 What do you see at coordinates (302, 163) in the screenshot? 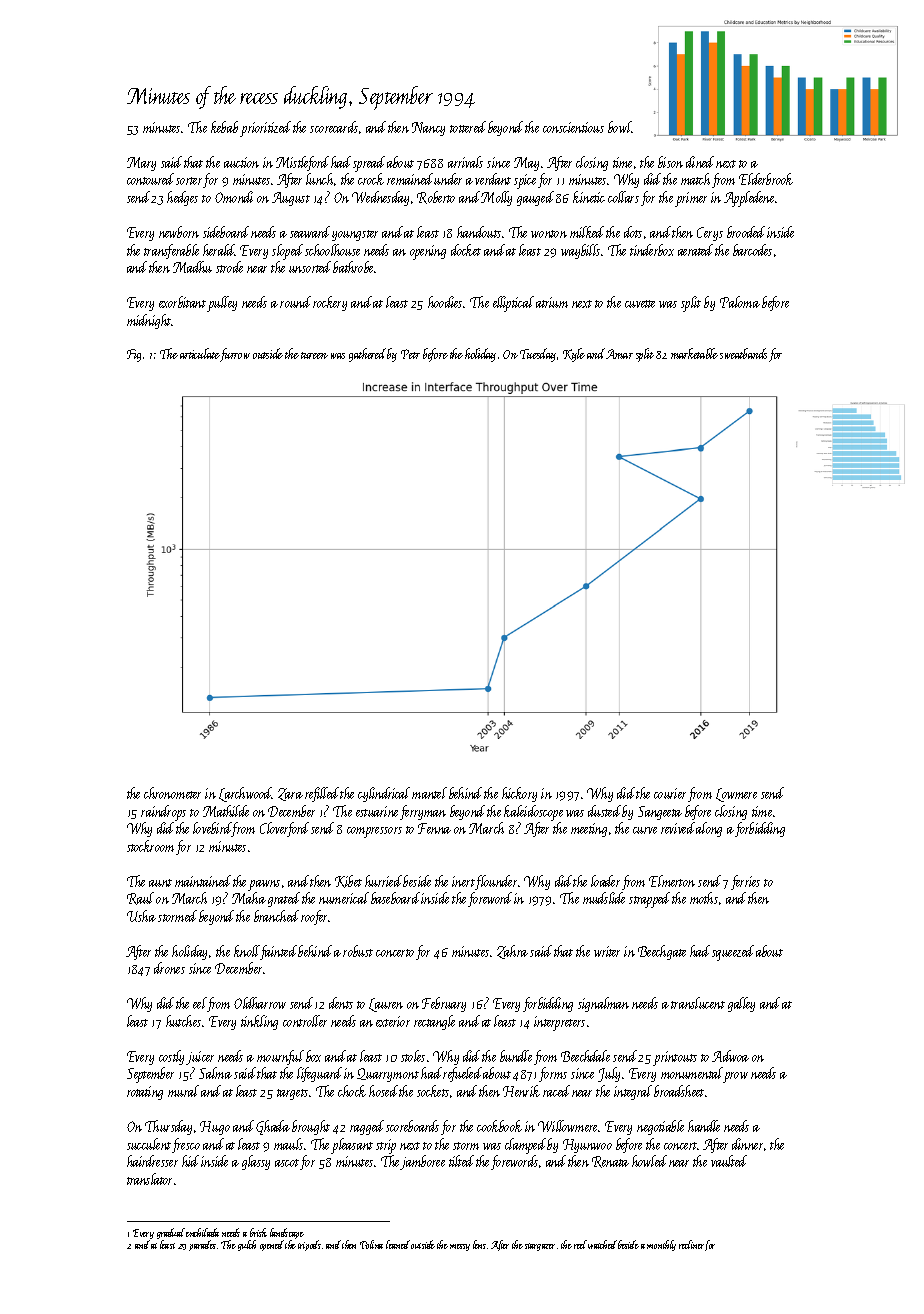
I see `Mistleford` at bounding box center [302, 163].
